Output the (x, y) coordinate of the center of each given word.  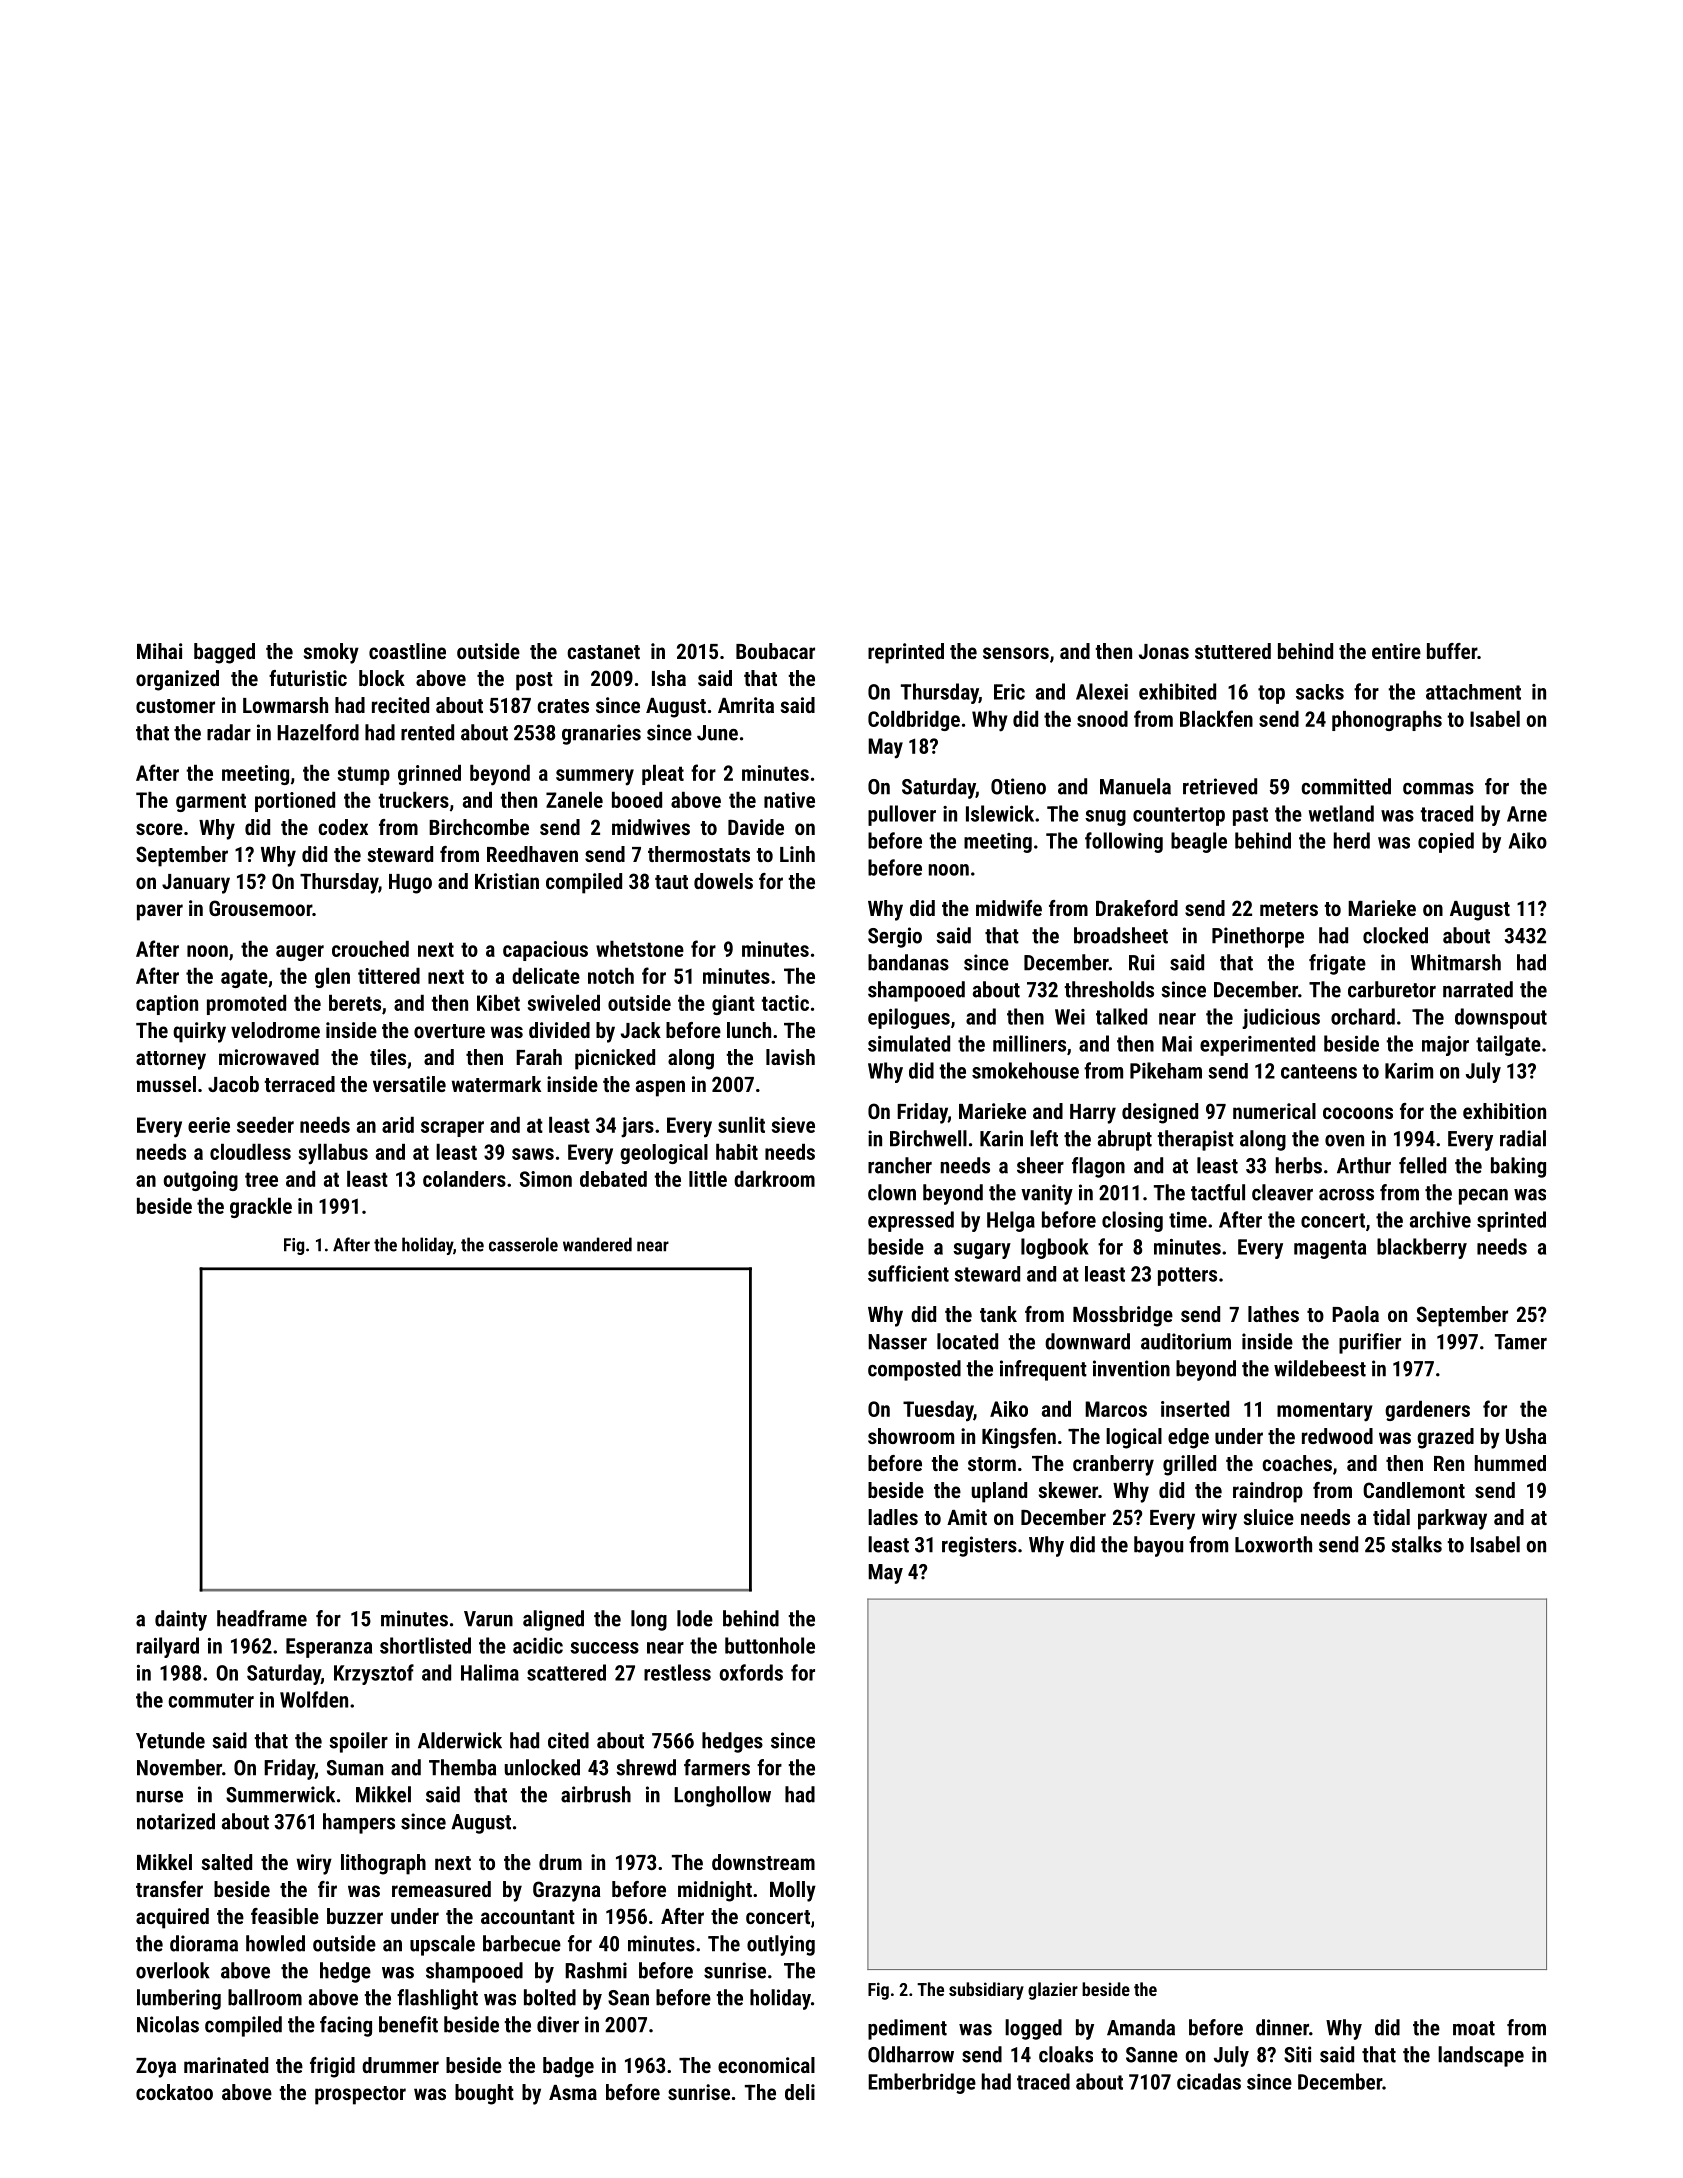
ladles (893, 1517)
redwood (1337, 1436)
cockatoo (174, 2092)
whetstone (640, 949)
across (1346, 1195)
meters (1289, 909)
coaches (1297, 1463)
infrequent (1043, 1370)
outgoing (201, 1181)
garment (211, 802)
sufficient (908, 1273)
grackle (261, 1207)
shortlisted (425, 1645)
